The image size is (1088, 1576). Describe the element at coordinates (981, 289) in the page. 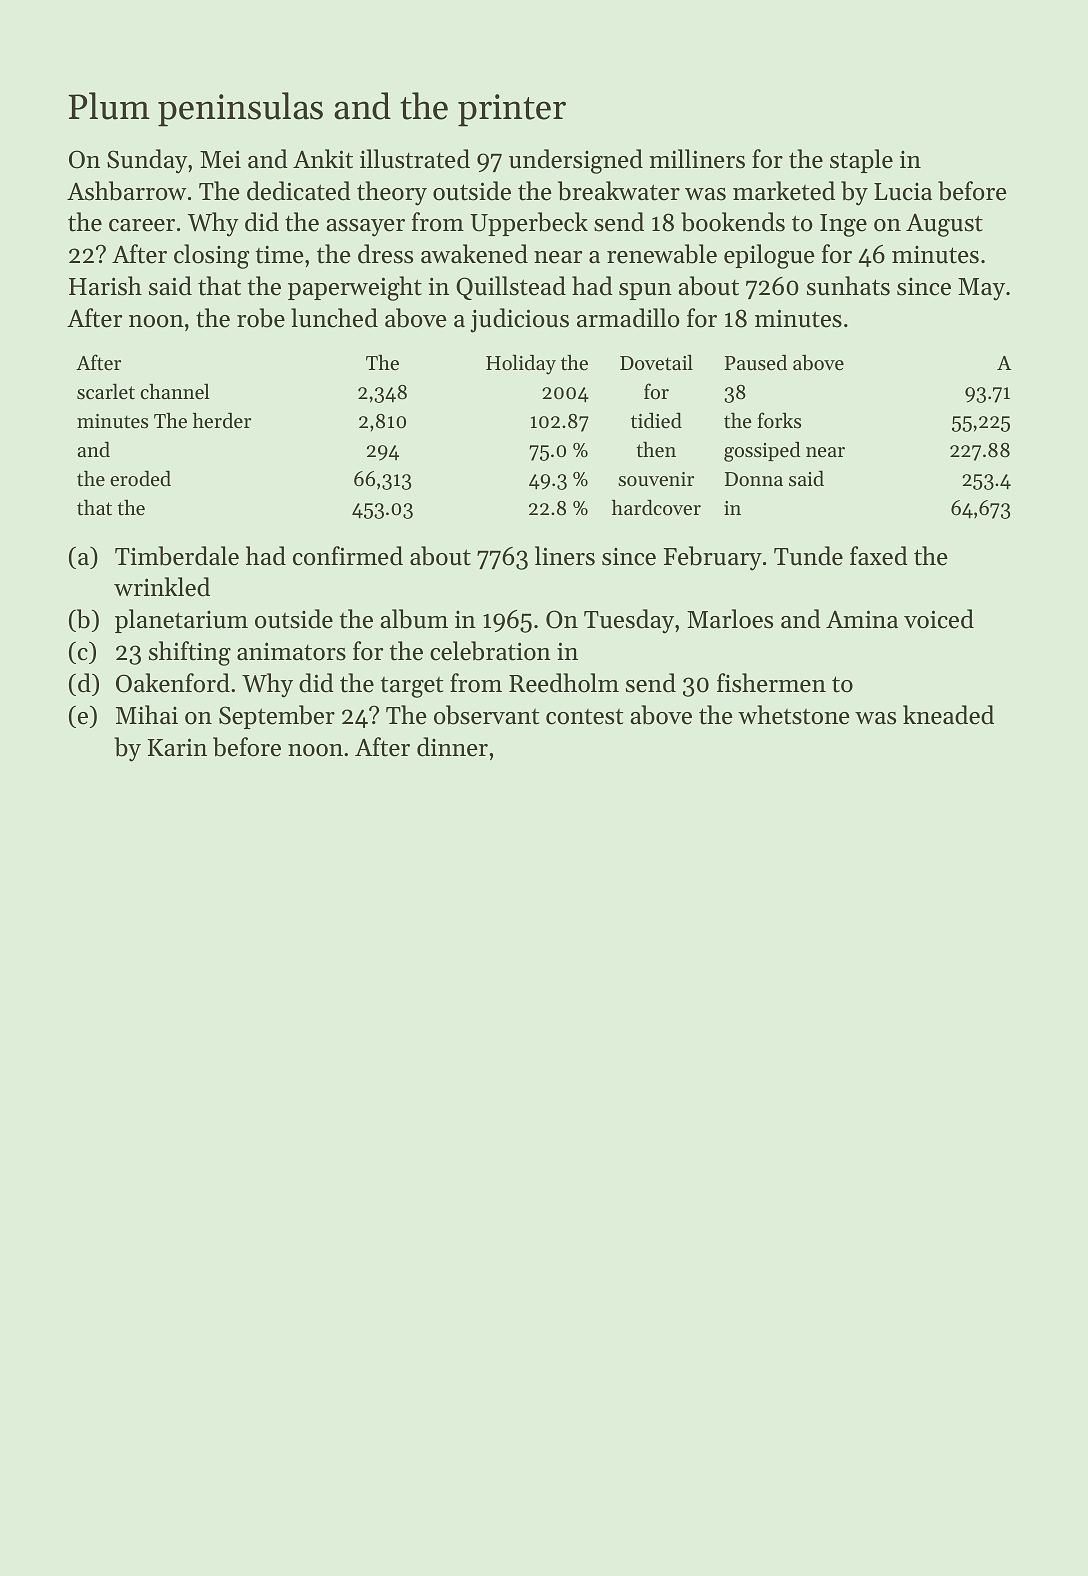

I see `May` at that location.
